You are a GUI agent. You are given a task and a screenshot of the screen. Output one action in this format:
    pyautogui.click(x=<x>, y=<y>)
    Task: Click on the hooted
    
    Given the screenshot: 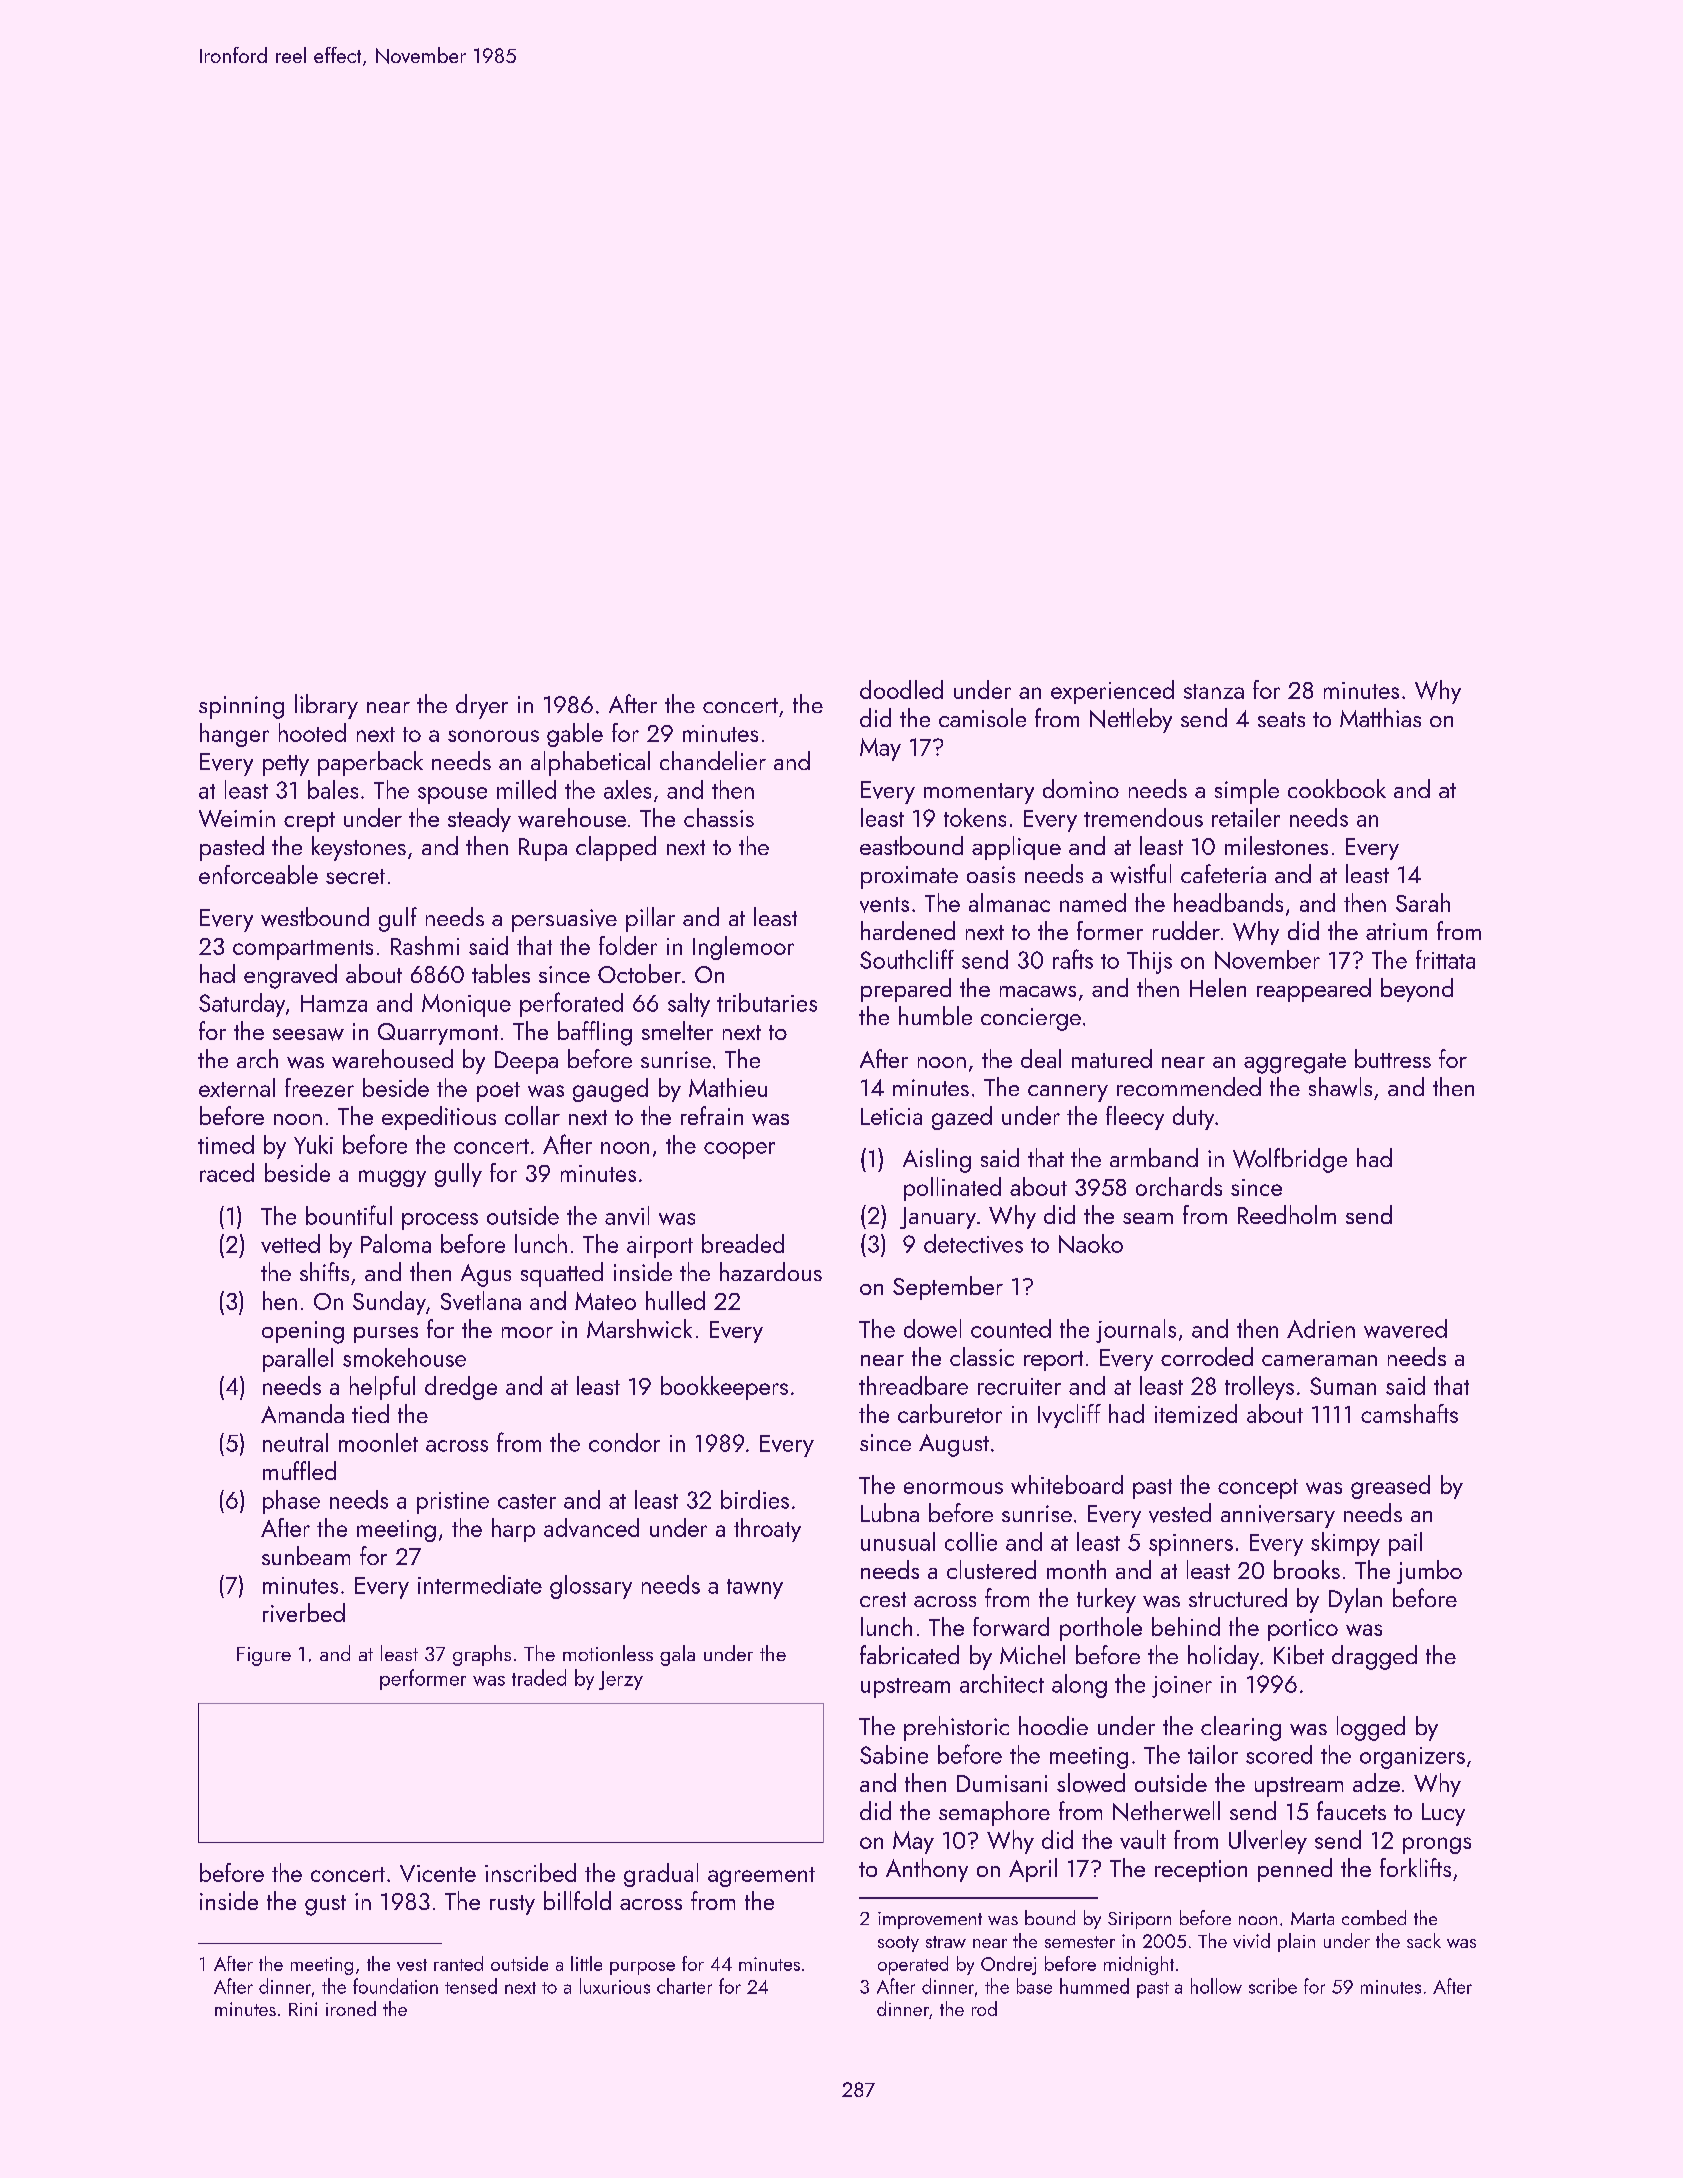 What is the action you would take?
    pyautogui.click(x=312, y=732)
